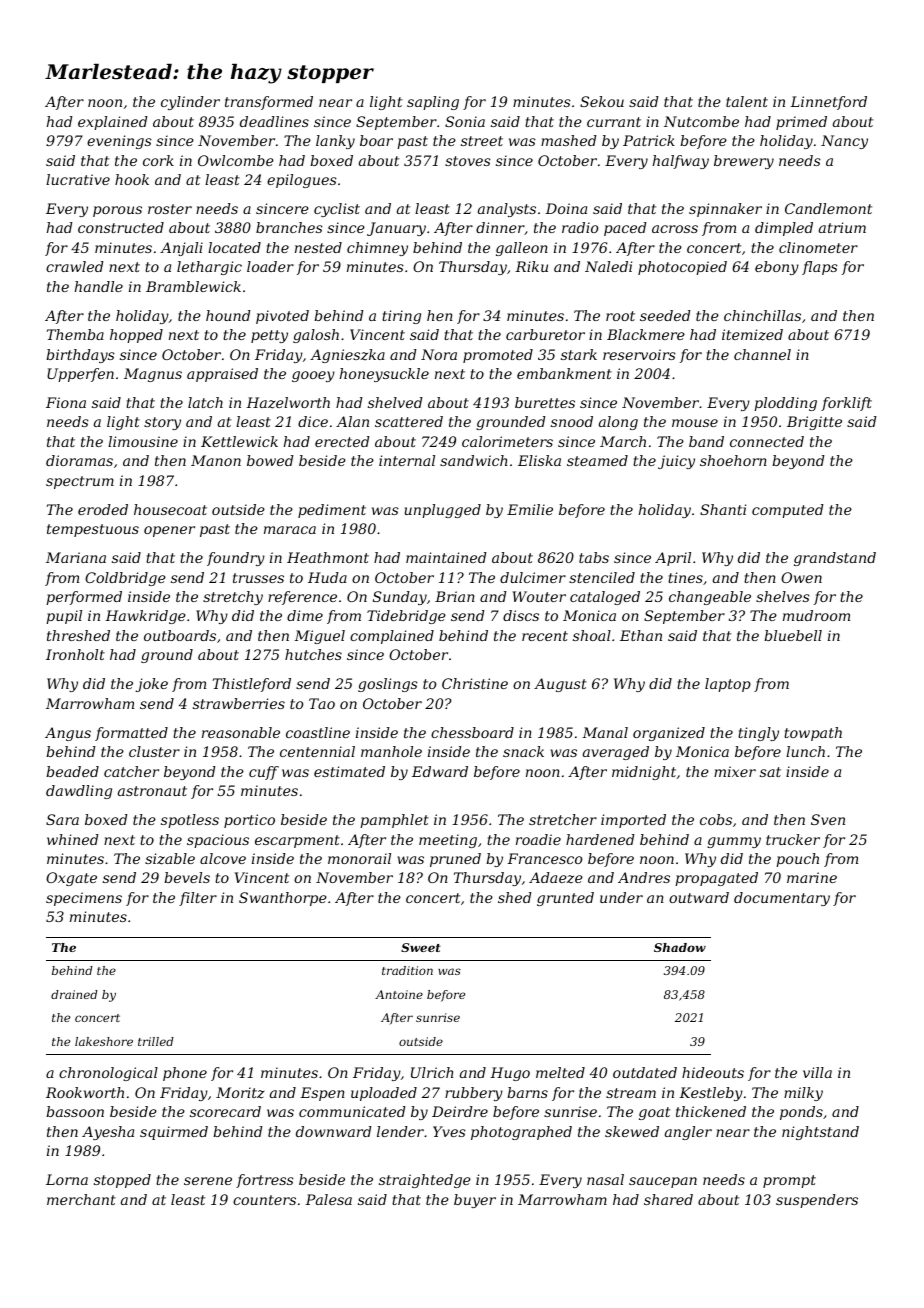 This screenshot has width=924, height=1308. What do you see at coordinates (342, 441) in the screenshot?
I see `erected` at bounding box center [342, 441].
